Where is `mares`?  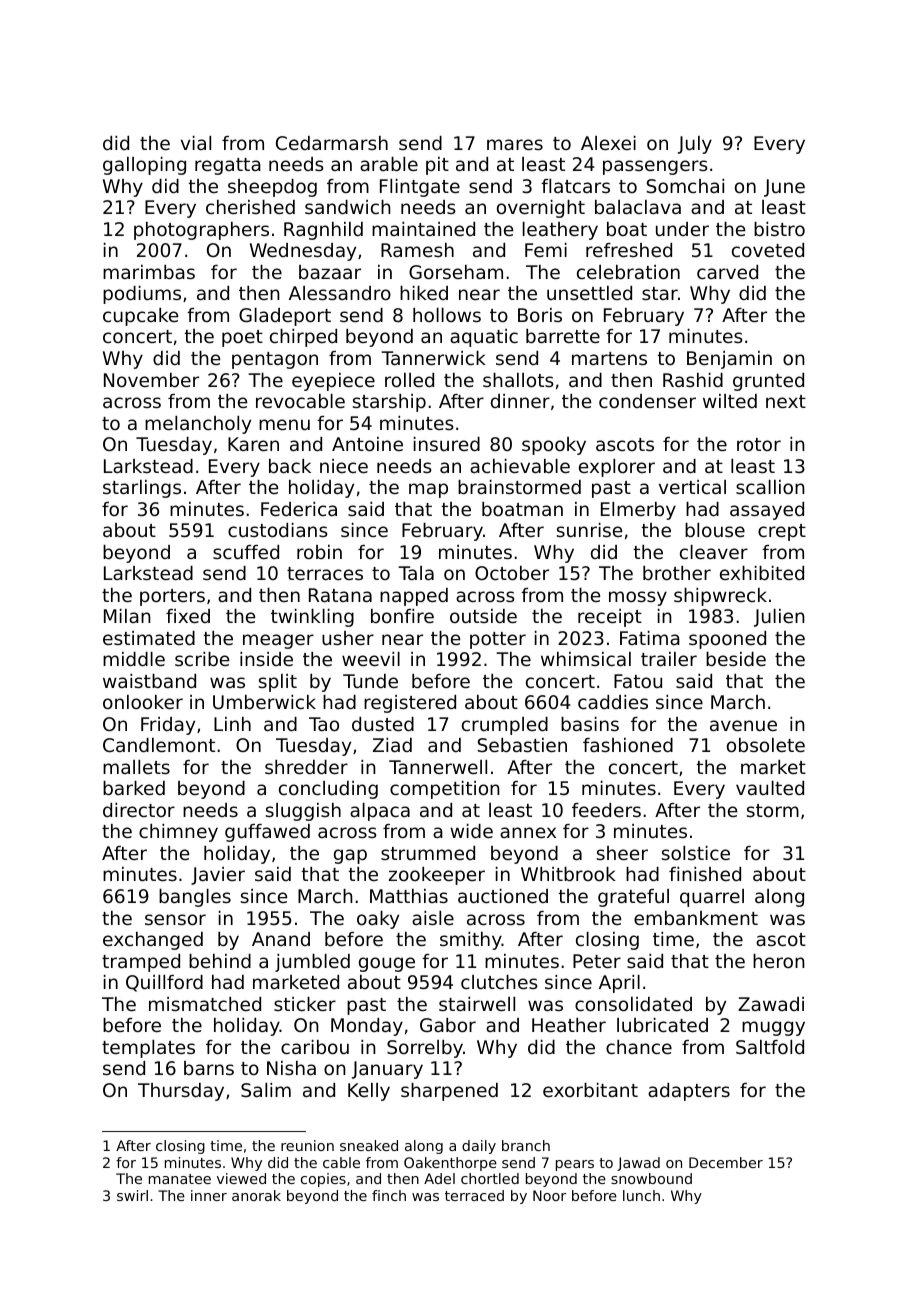 mares is located at coordinates (515, 144).
